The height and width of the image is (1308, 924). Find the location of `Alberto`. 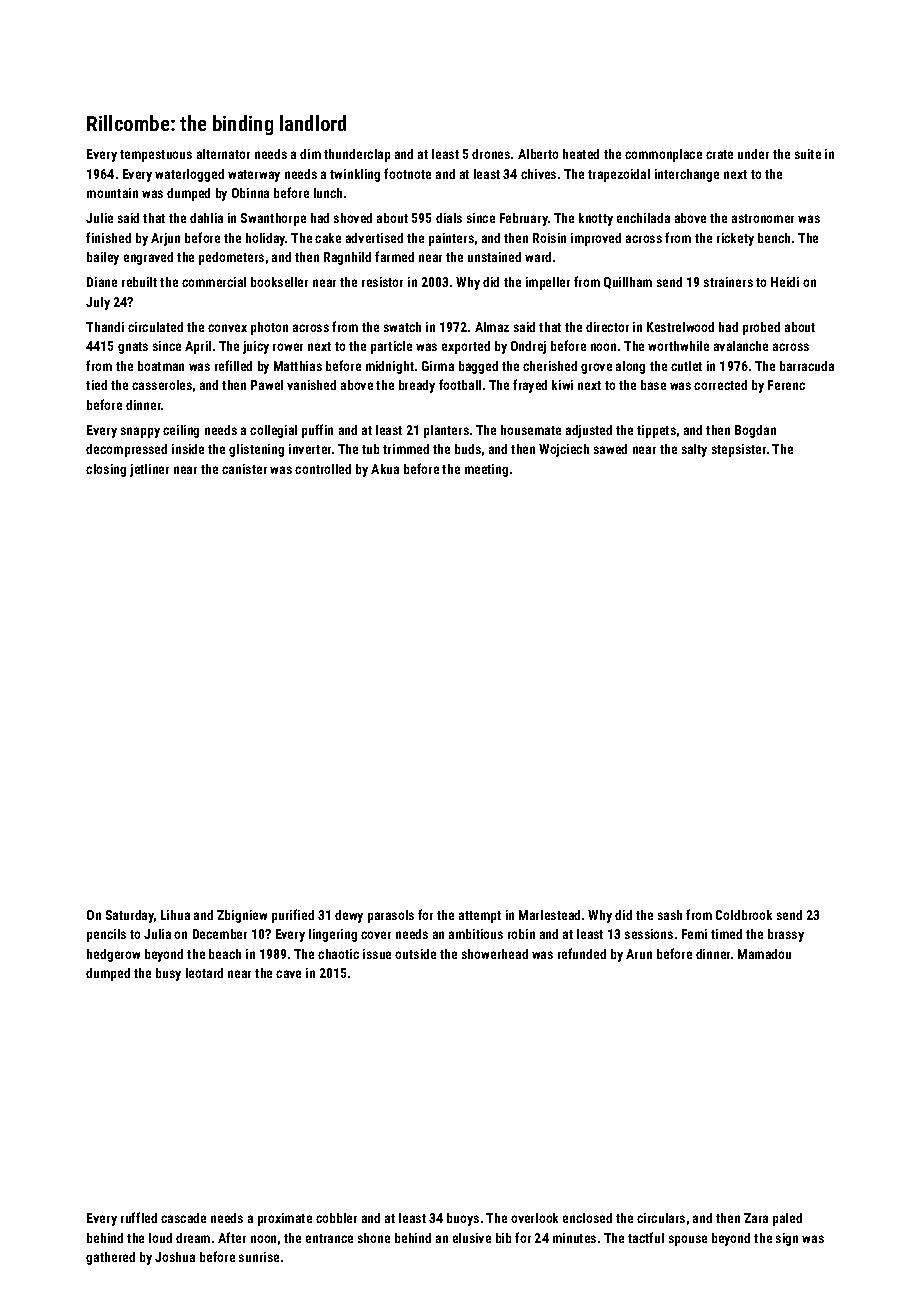

Alberto is located at coordinates (538, 154).
